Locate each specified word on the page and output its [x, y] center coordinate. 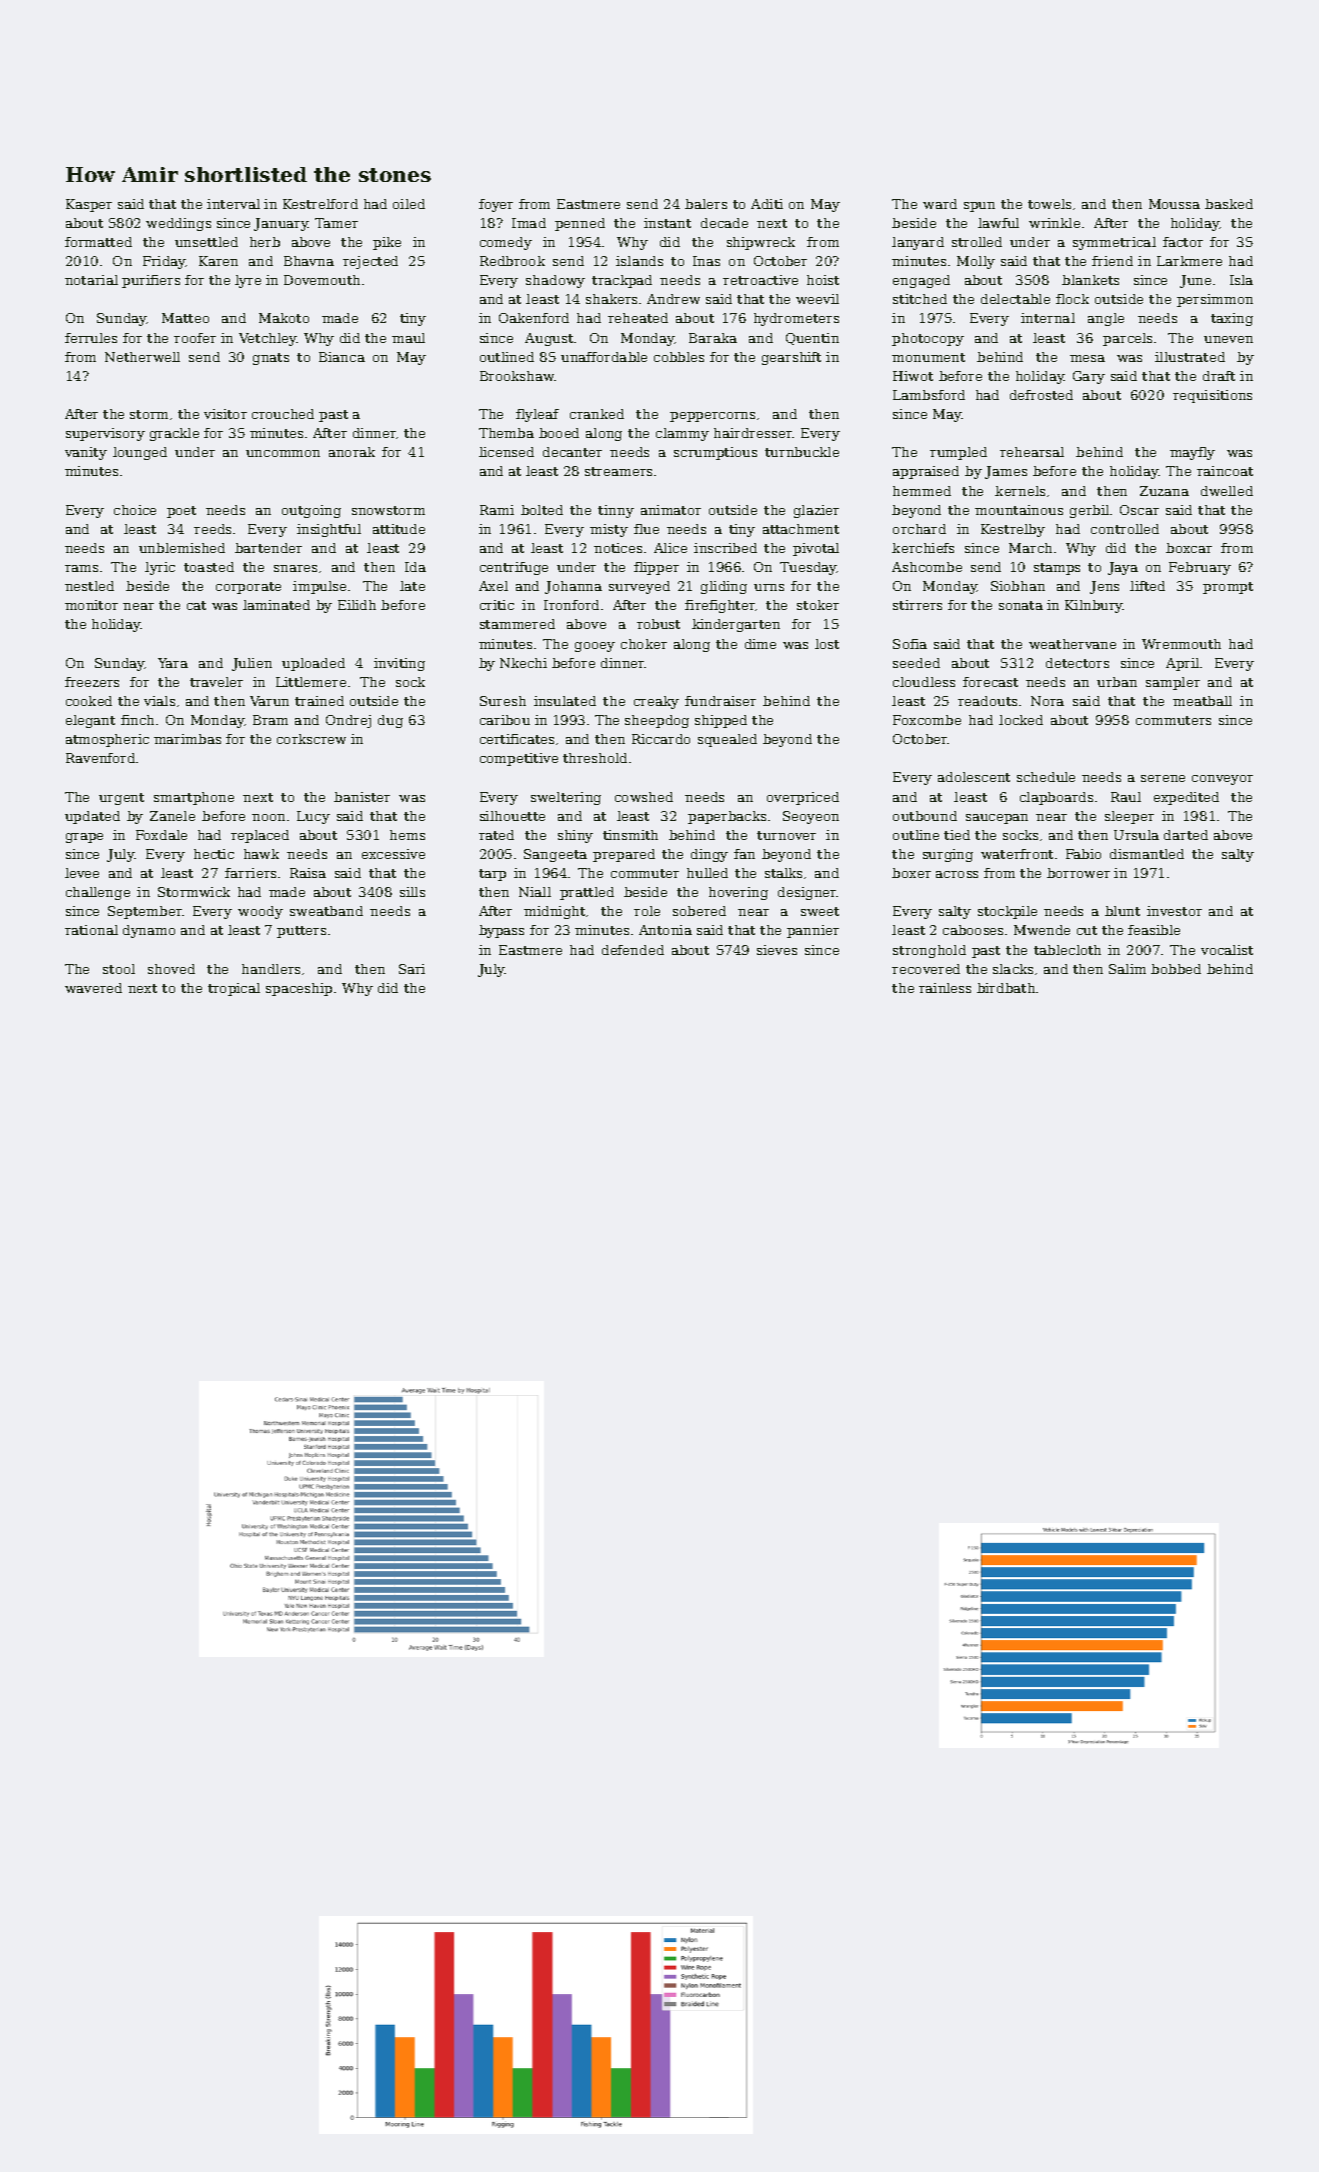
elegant [90, 721]
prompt [1228, 588]
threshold [595, 758]
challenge [98, 893]
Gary [1089, 377]
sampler [1173, 683]
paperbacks [727, 817]
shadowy [555, 281]
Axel [493, 586]
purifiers [151, 281]
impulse [319, 587]
